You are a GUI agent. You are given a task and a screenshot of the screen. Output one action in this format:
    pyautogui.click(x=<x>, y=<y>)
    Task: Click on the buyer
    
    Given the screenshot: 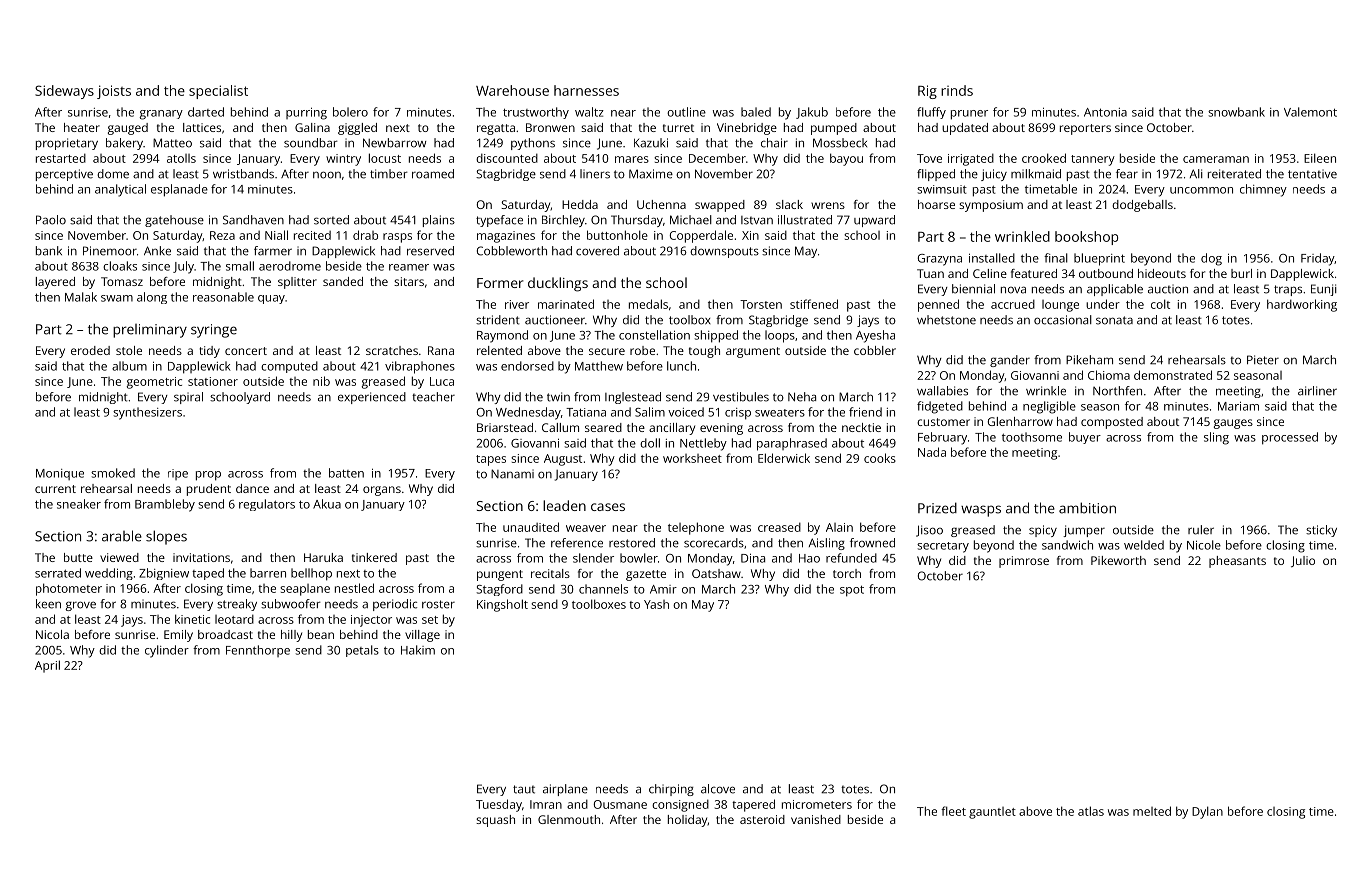 What is the action you would take?
    pyautogui.click(x=1085, y=438)
